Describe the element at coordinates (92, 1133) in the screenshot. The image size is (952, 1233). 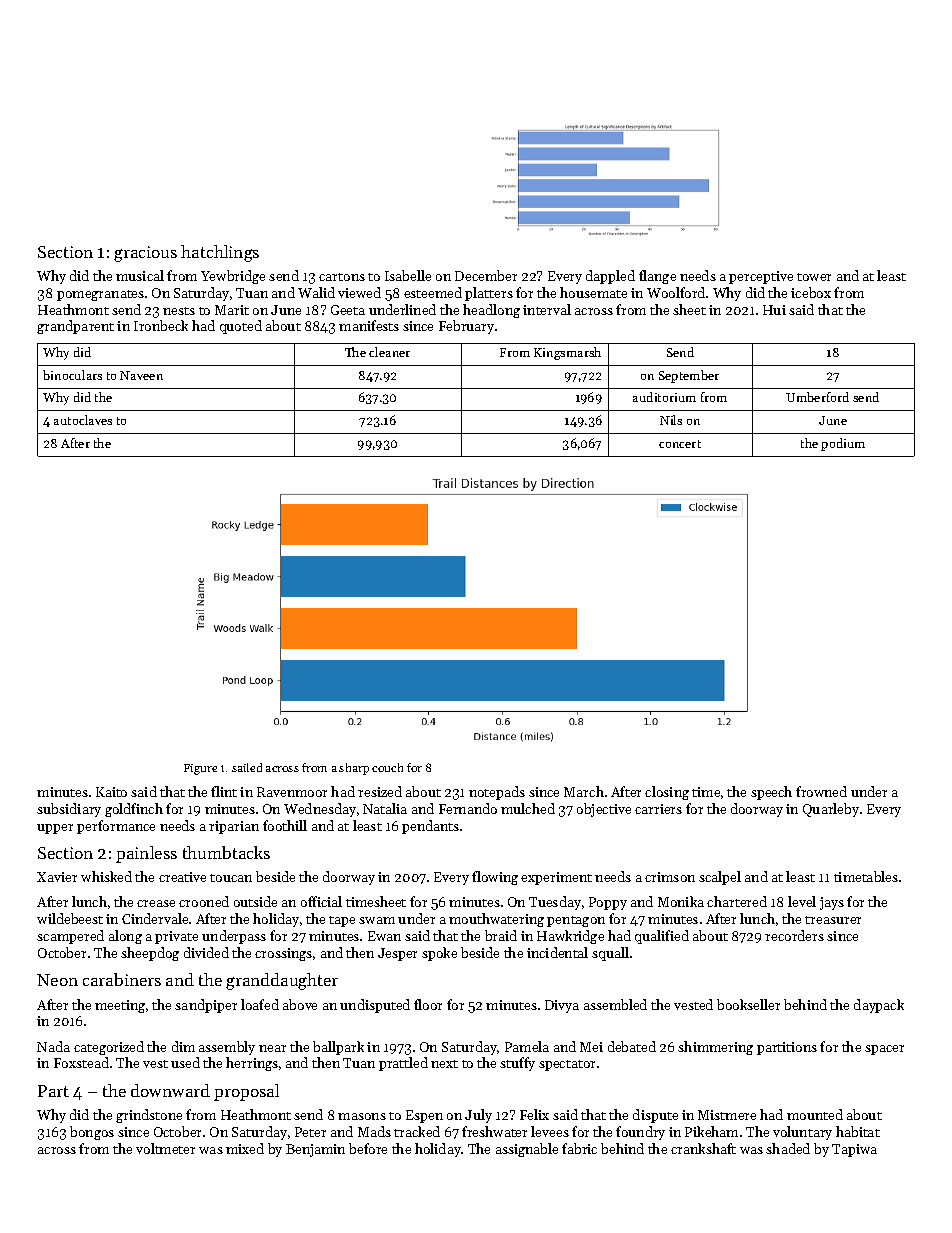
I see `bongos` at that location.
